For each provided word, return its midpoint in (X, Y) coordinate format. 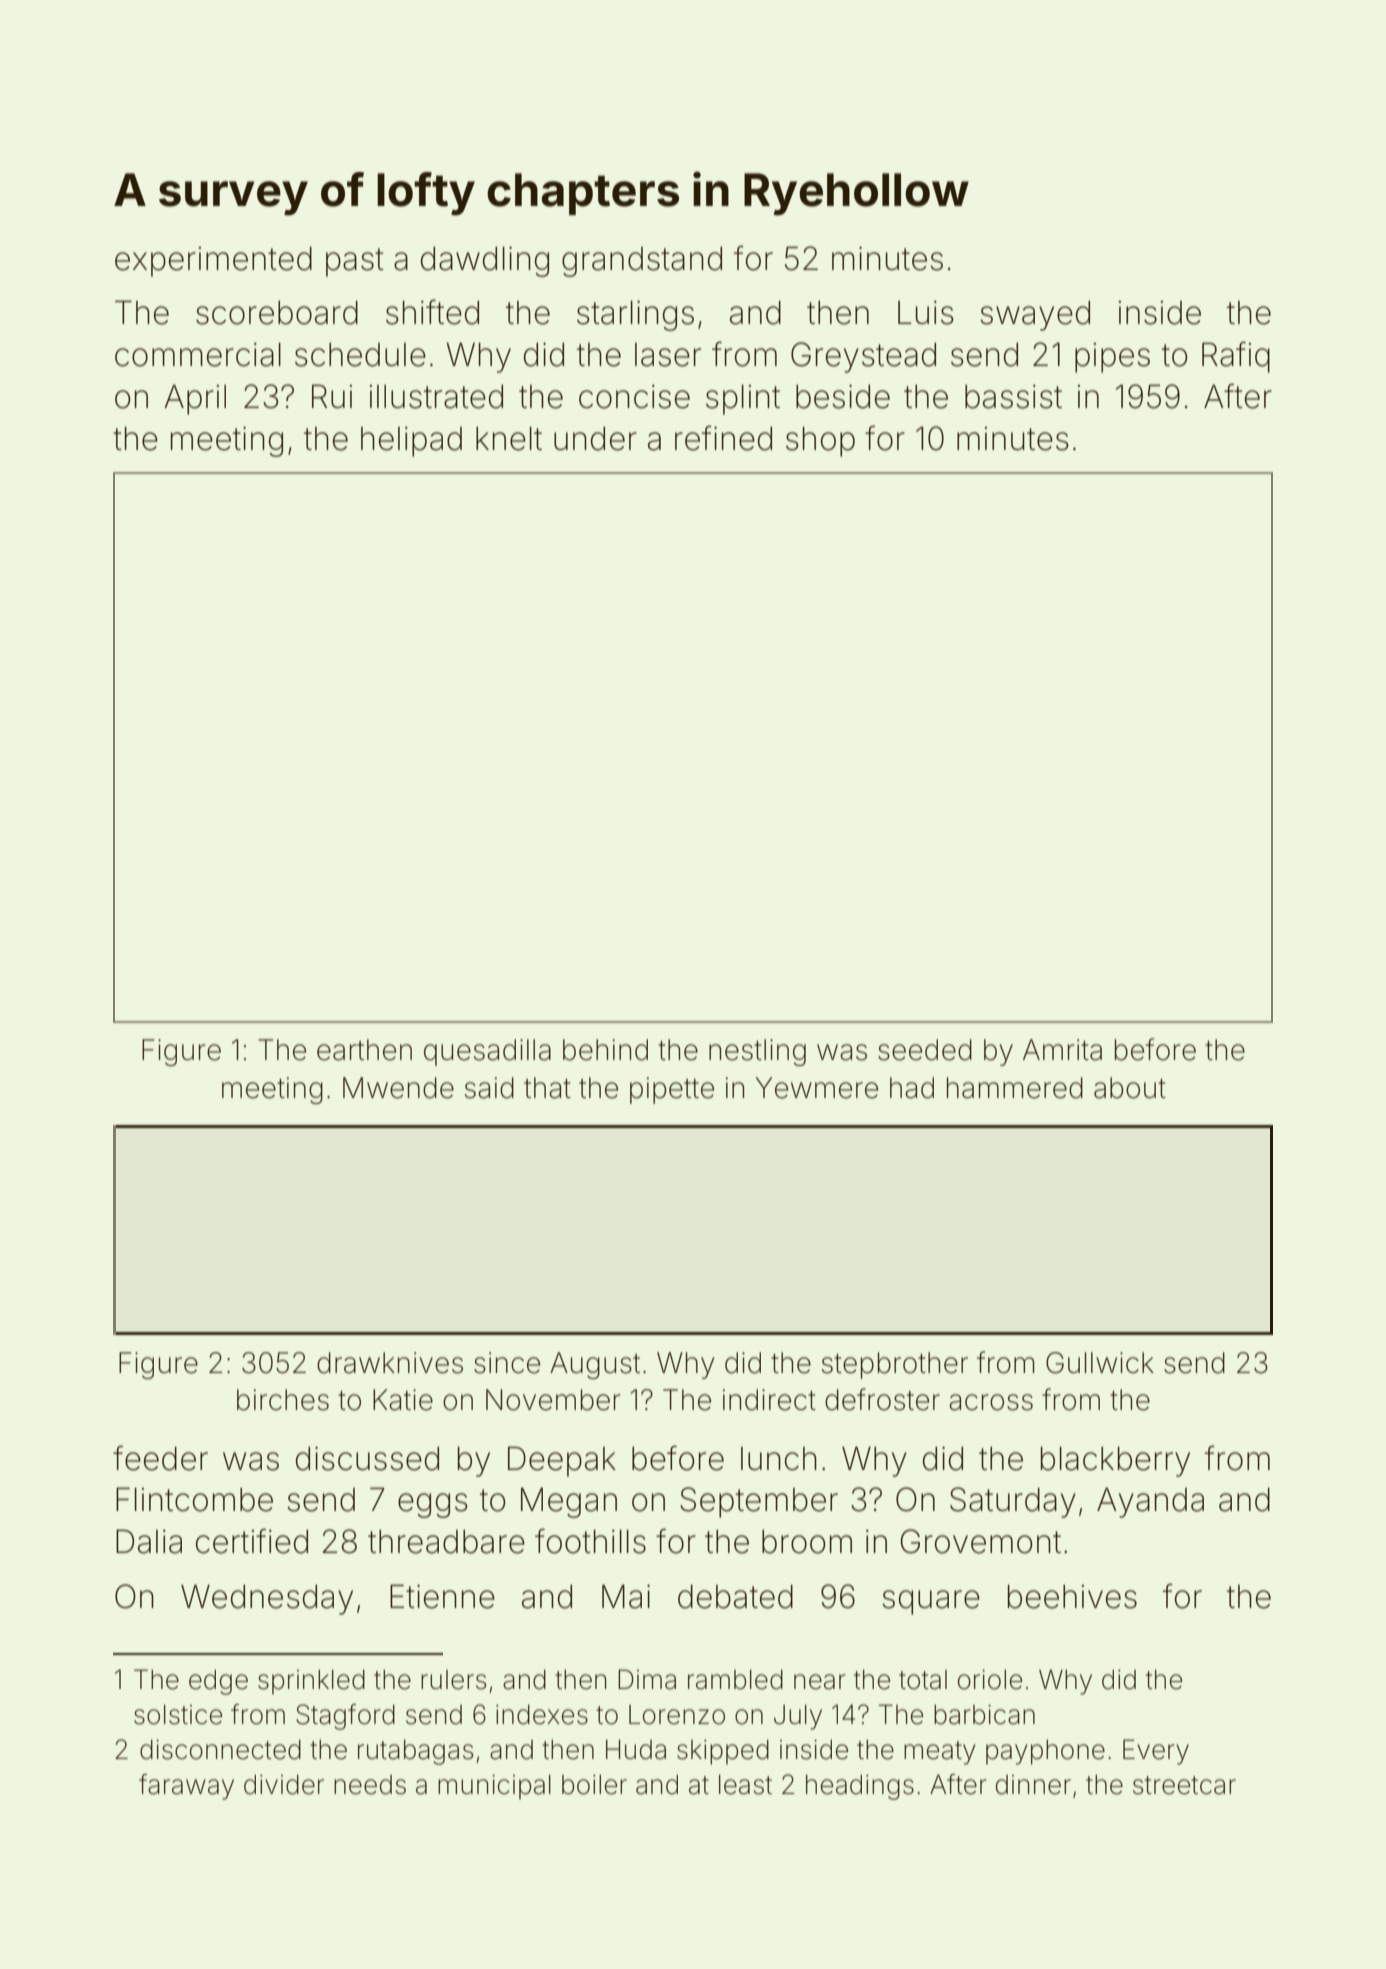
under (595, 438)
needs (370, 1785)
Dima (647, 1679)
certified (252, 1541)
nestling (757, 1052)
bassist (1013, 397)
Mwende (398, 1088)
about (1130, 1088)
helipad (411, 442)
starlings (635, 315)
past (355, 262)
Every (1156, 1752)
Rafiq (1236, 357)
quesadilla (487, 1052)
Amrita (1062, 1050)
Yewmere (817, 1088)
